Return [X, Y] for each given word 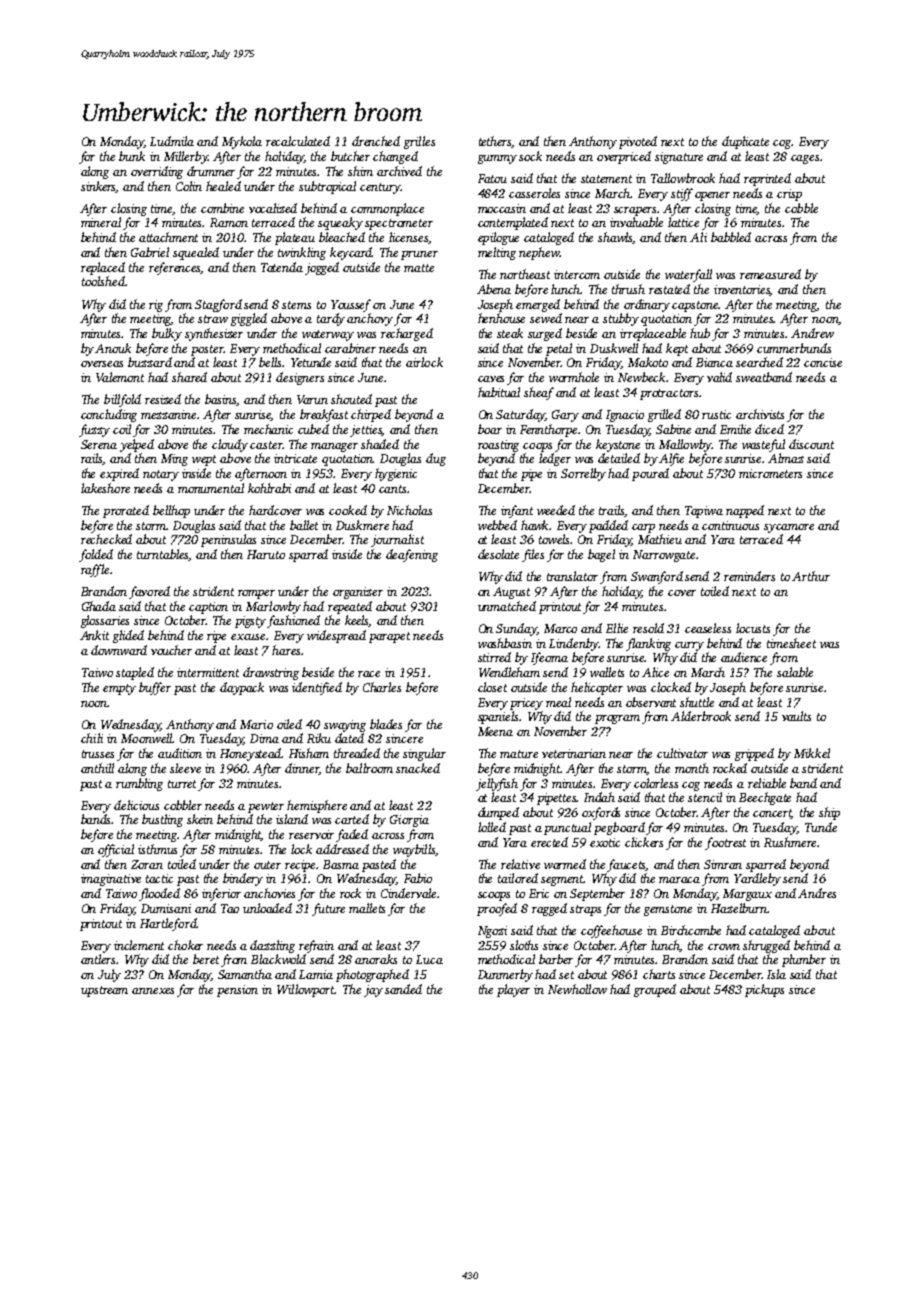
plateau [295, 238]
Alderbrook [701, 716]
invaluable [636, 222]
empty [119, 689]
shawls [615, 238]
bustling [162, 820]
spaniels [498, 717]
